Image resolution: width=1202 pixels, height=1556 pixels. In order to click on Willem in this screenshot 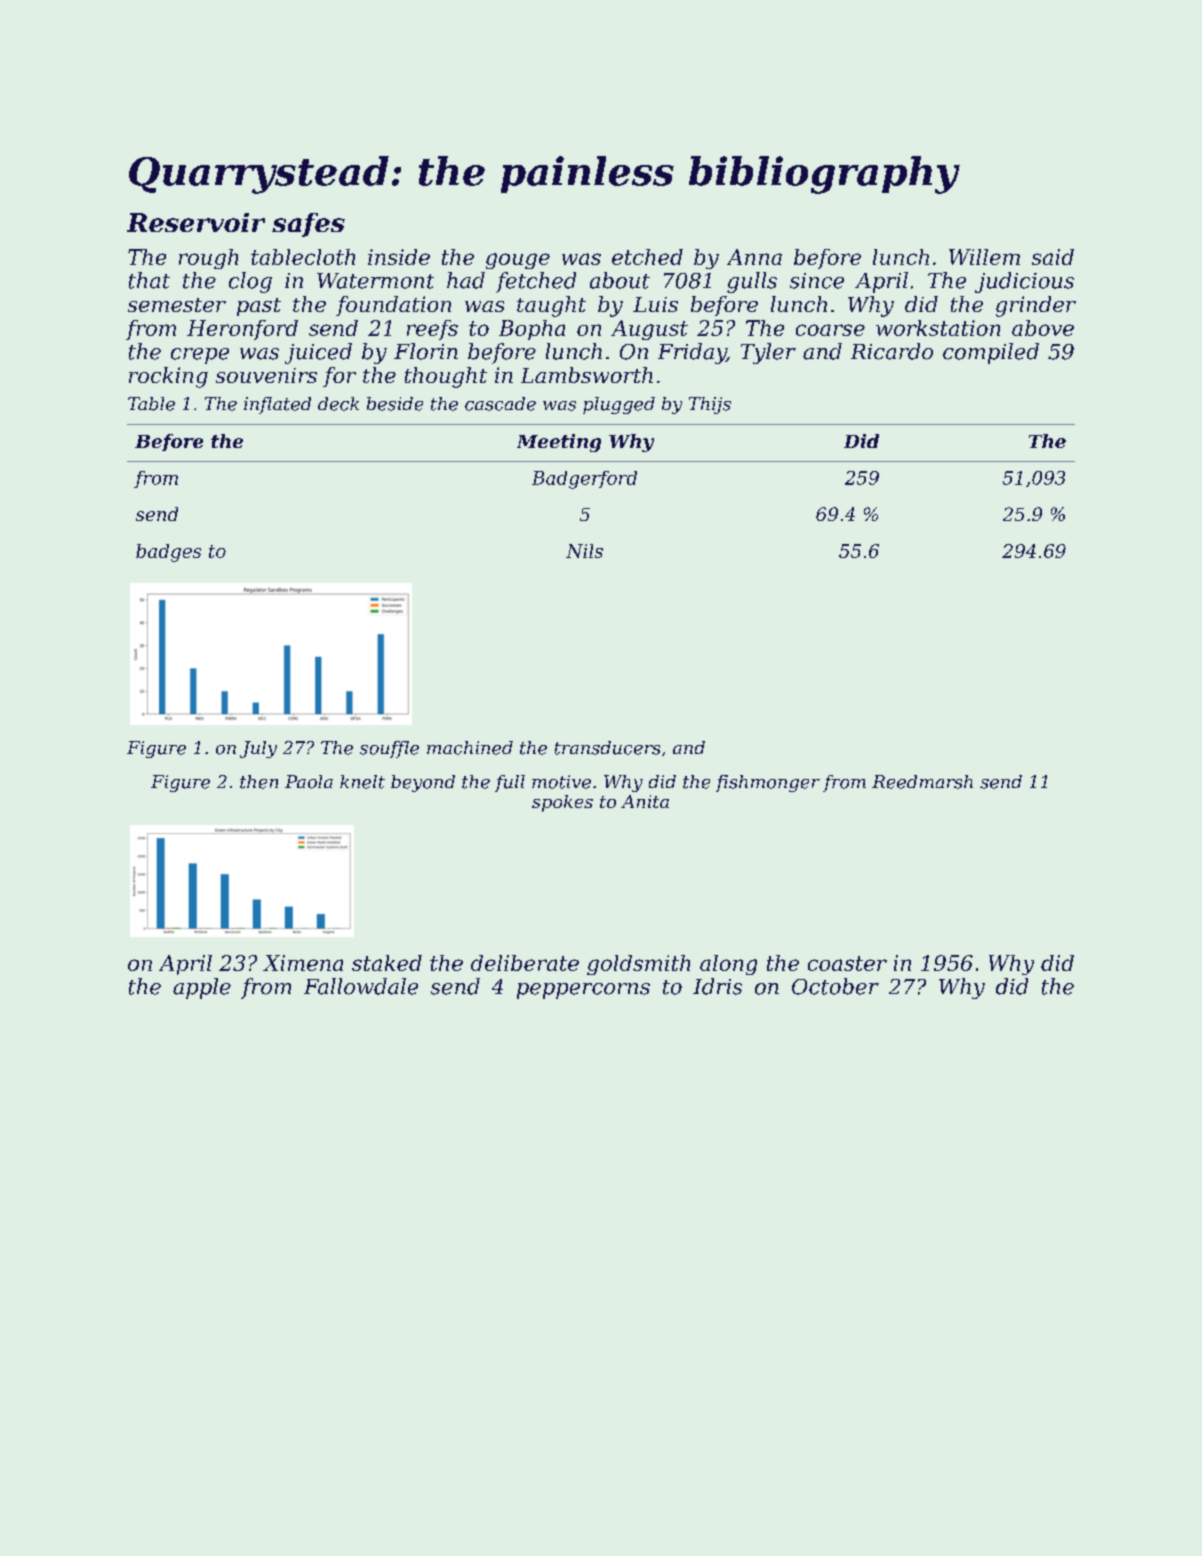, I will do `click(984, 257)`.
